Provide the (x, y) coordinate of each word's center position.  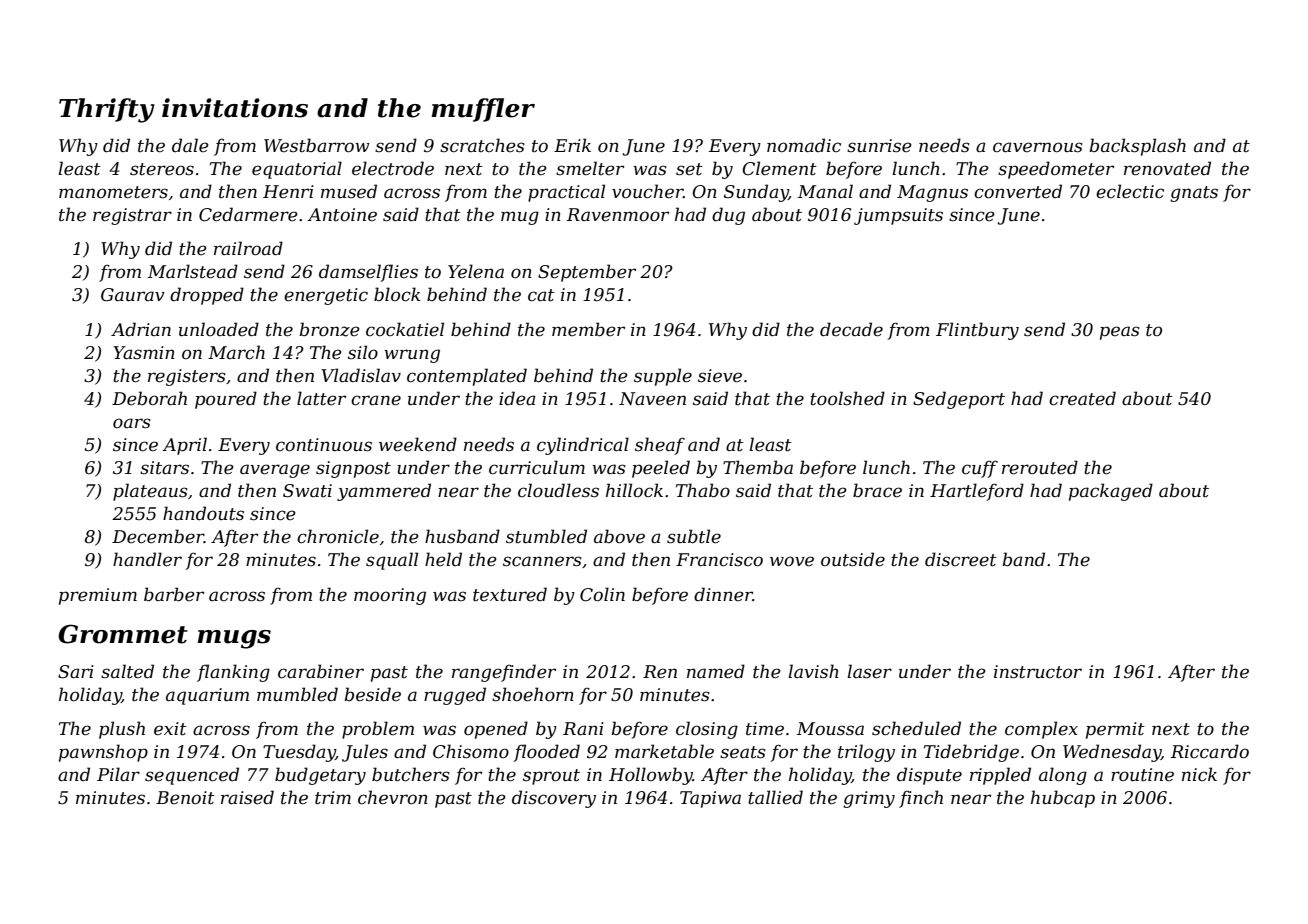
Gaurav (133, 295)
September (587, 273)
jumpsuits (898, 216)
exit (170, 729)
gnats (1194, 194)
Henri (288, 191)
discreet (961, 559)
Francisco (719, 560)
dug (728, 216)
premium (98, 596)
